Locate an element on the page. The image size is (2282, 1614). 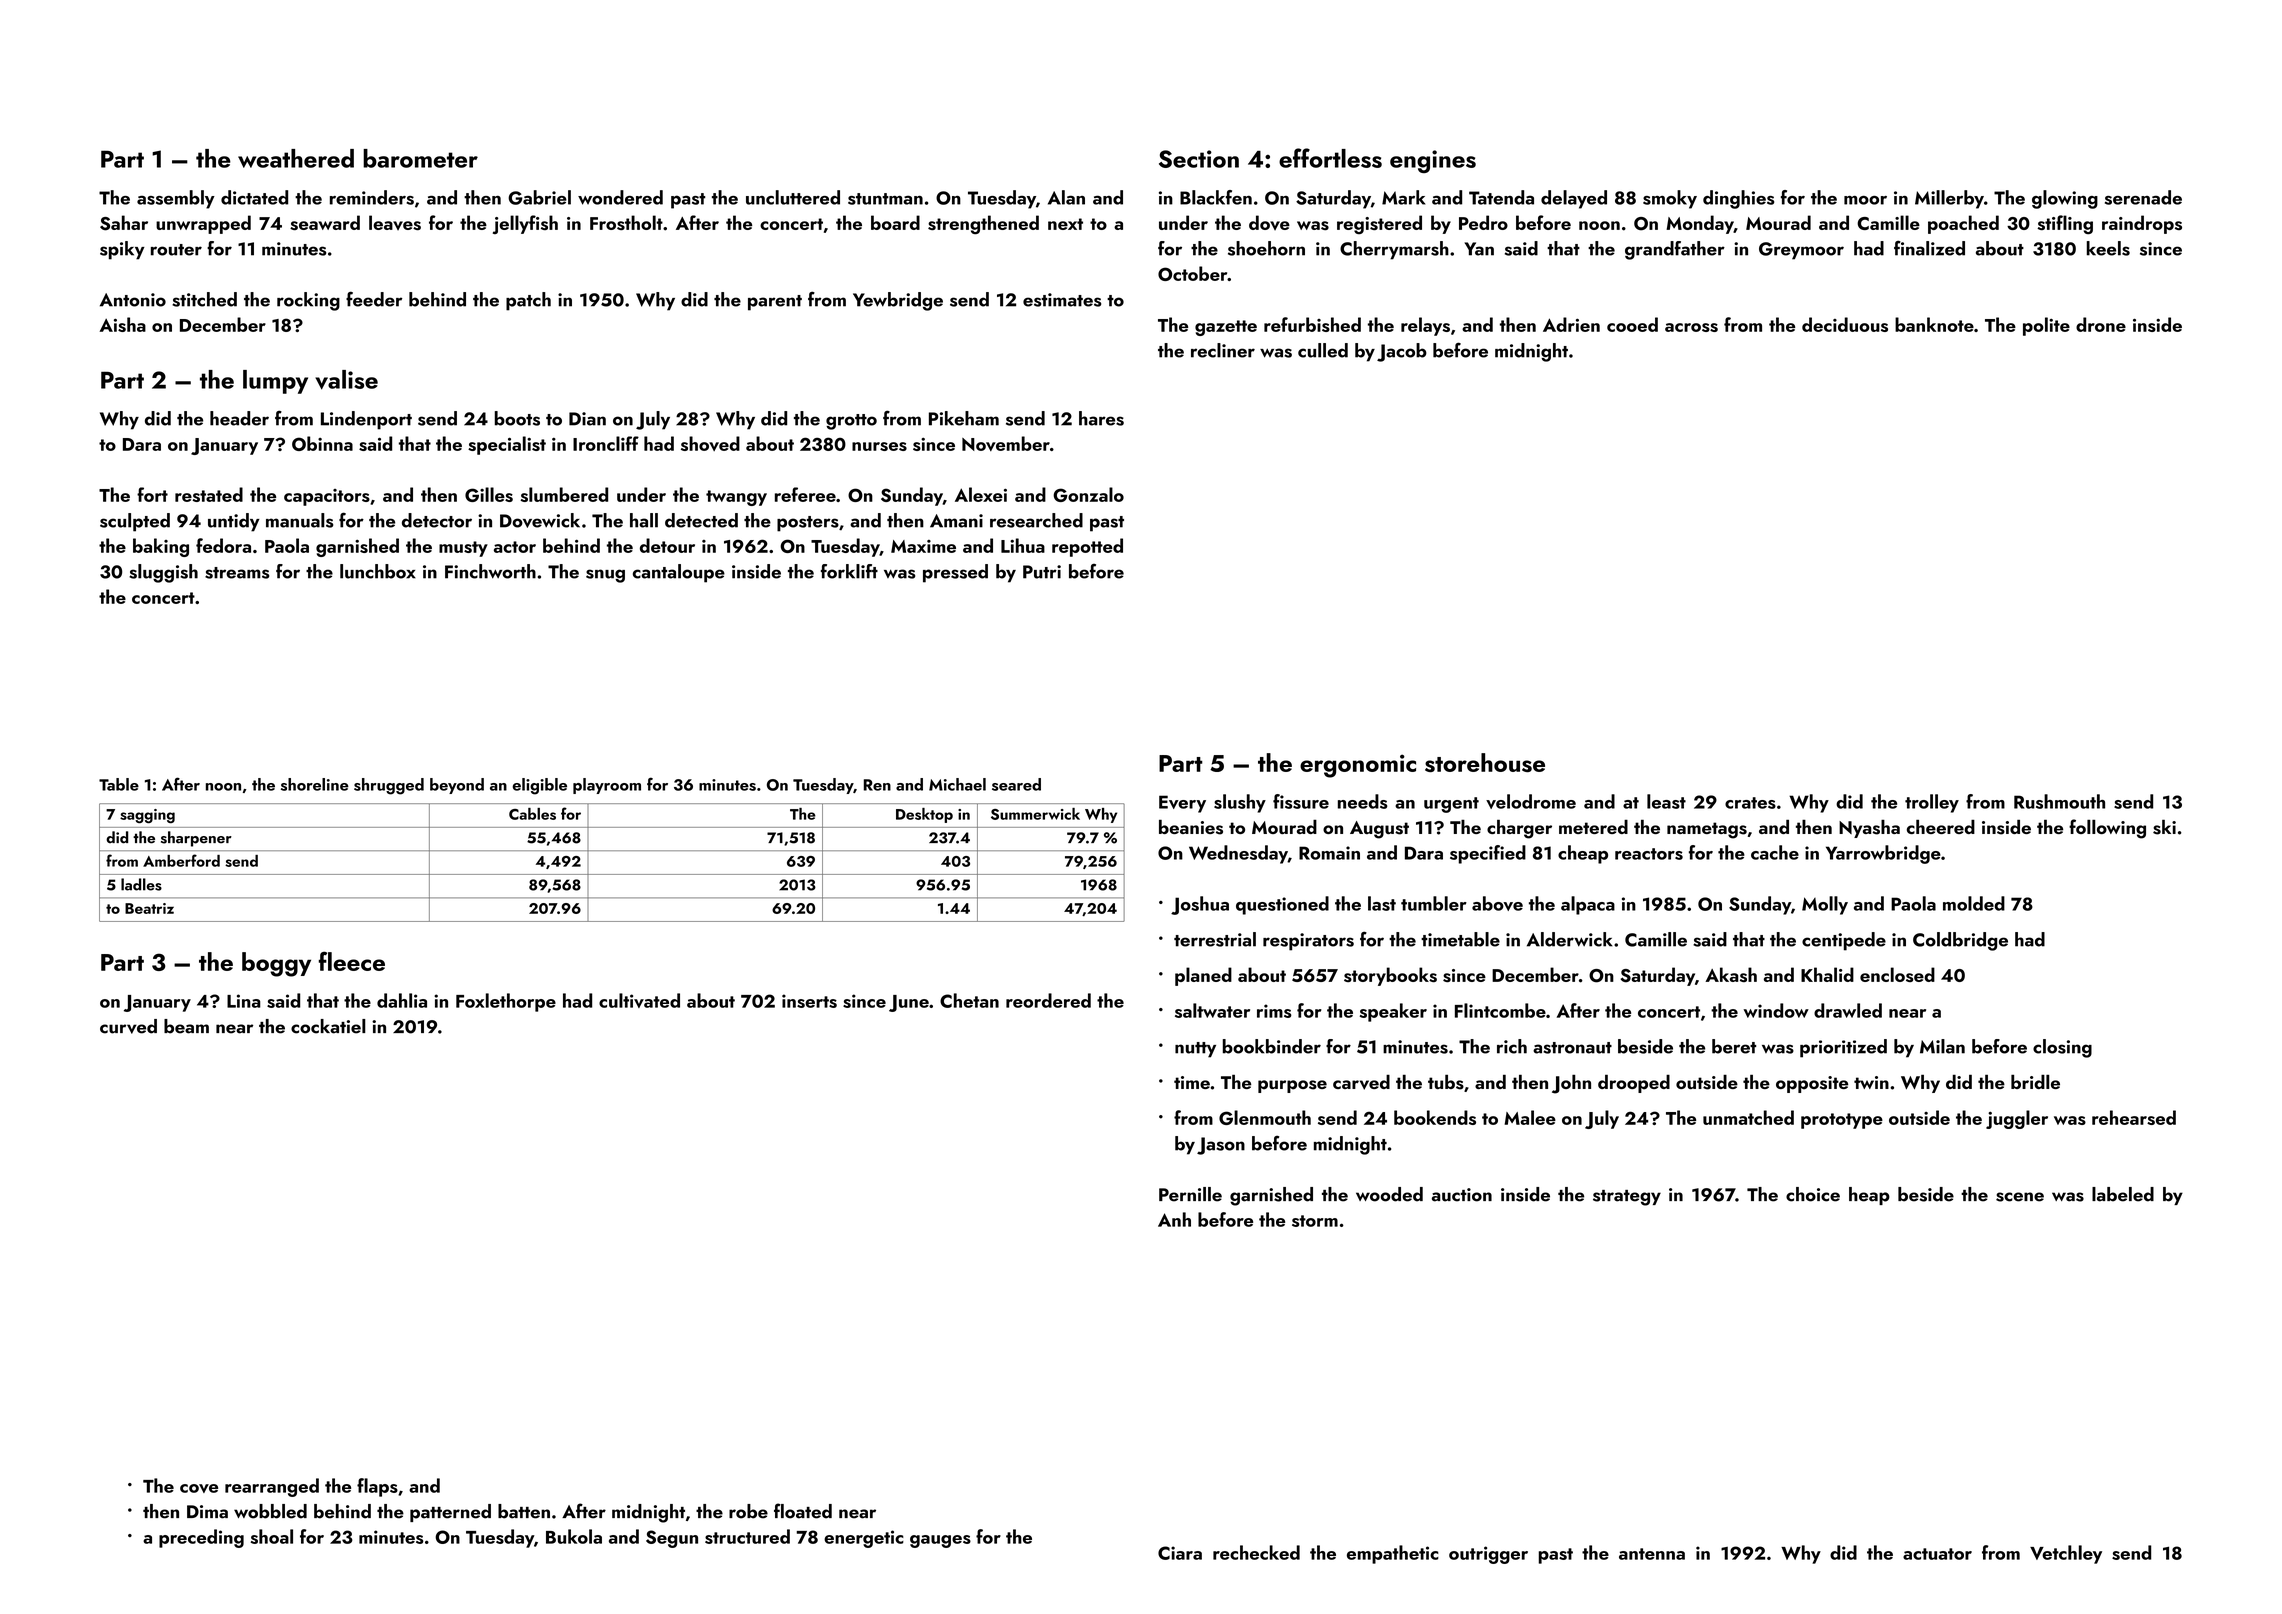
twin is located at coordinates (1871, 1082).
